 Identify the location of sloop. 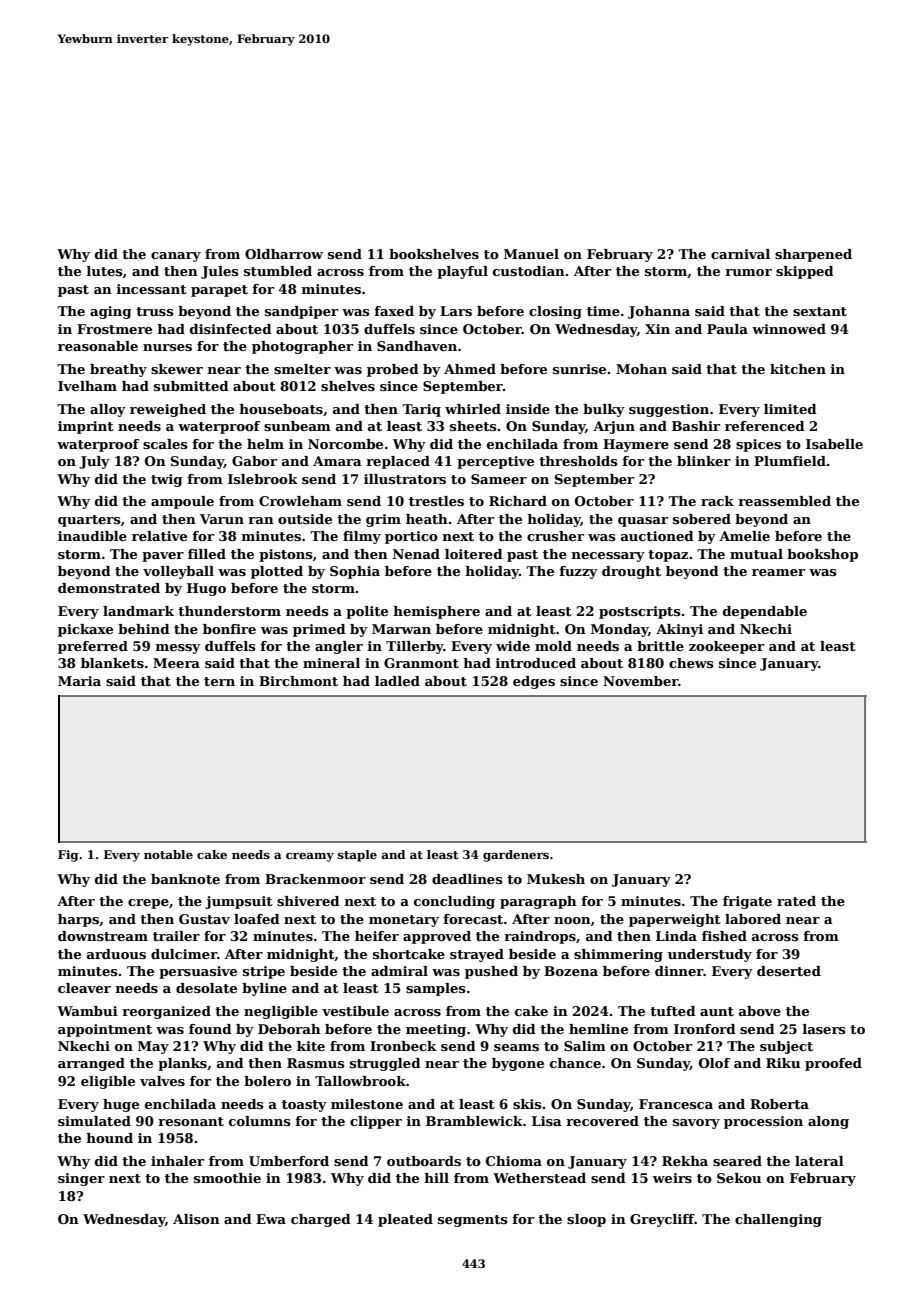
(586, 1220).
